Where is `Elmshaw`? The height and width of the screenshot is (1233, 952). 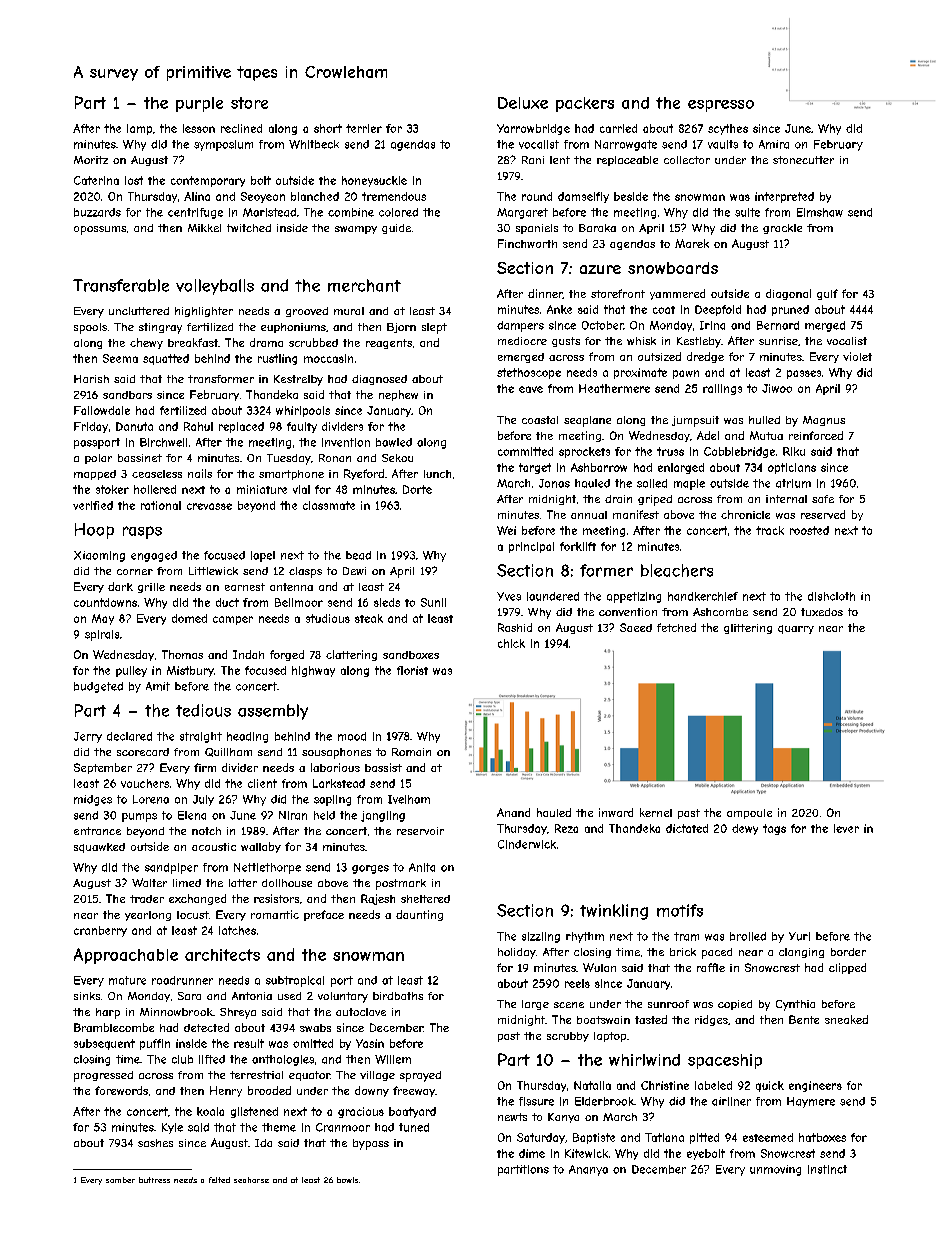 Elmshaw is located at coordinates (820, 212).
